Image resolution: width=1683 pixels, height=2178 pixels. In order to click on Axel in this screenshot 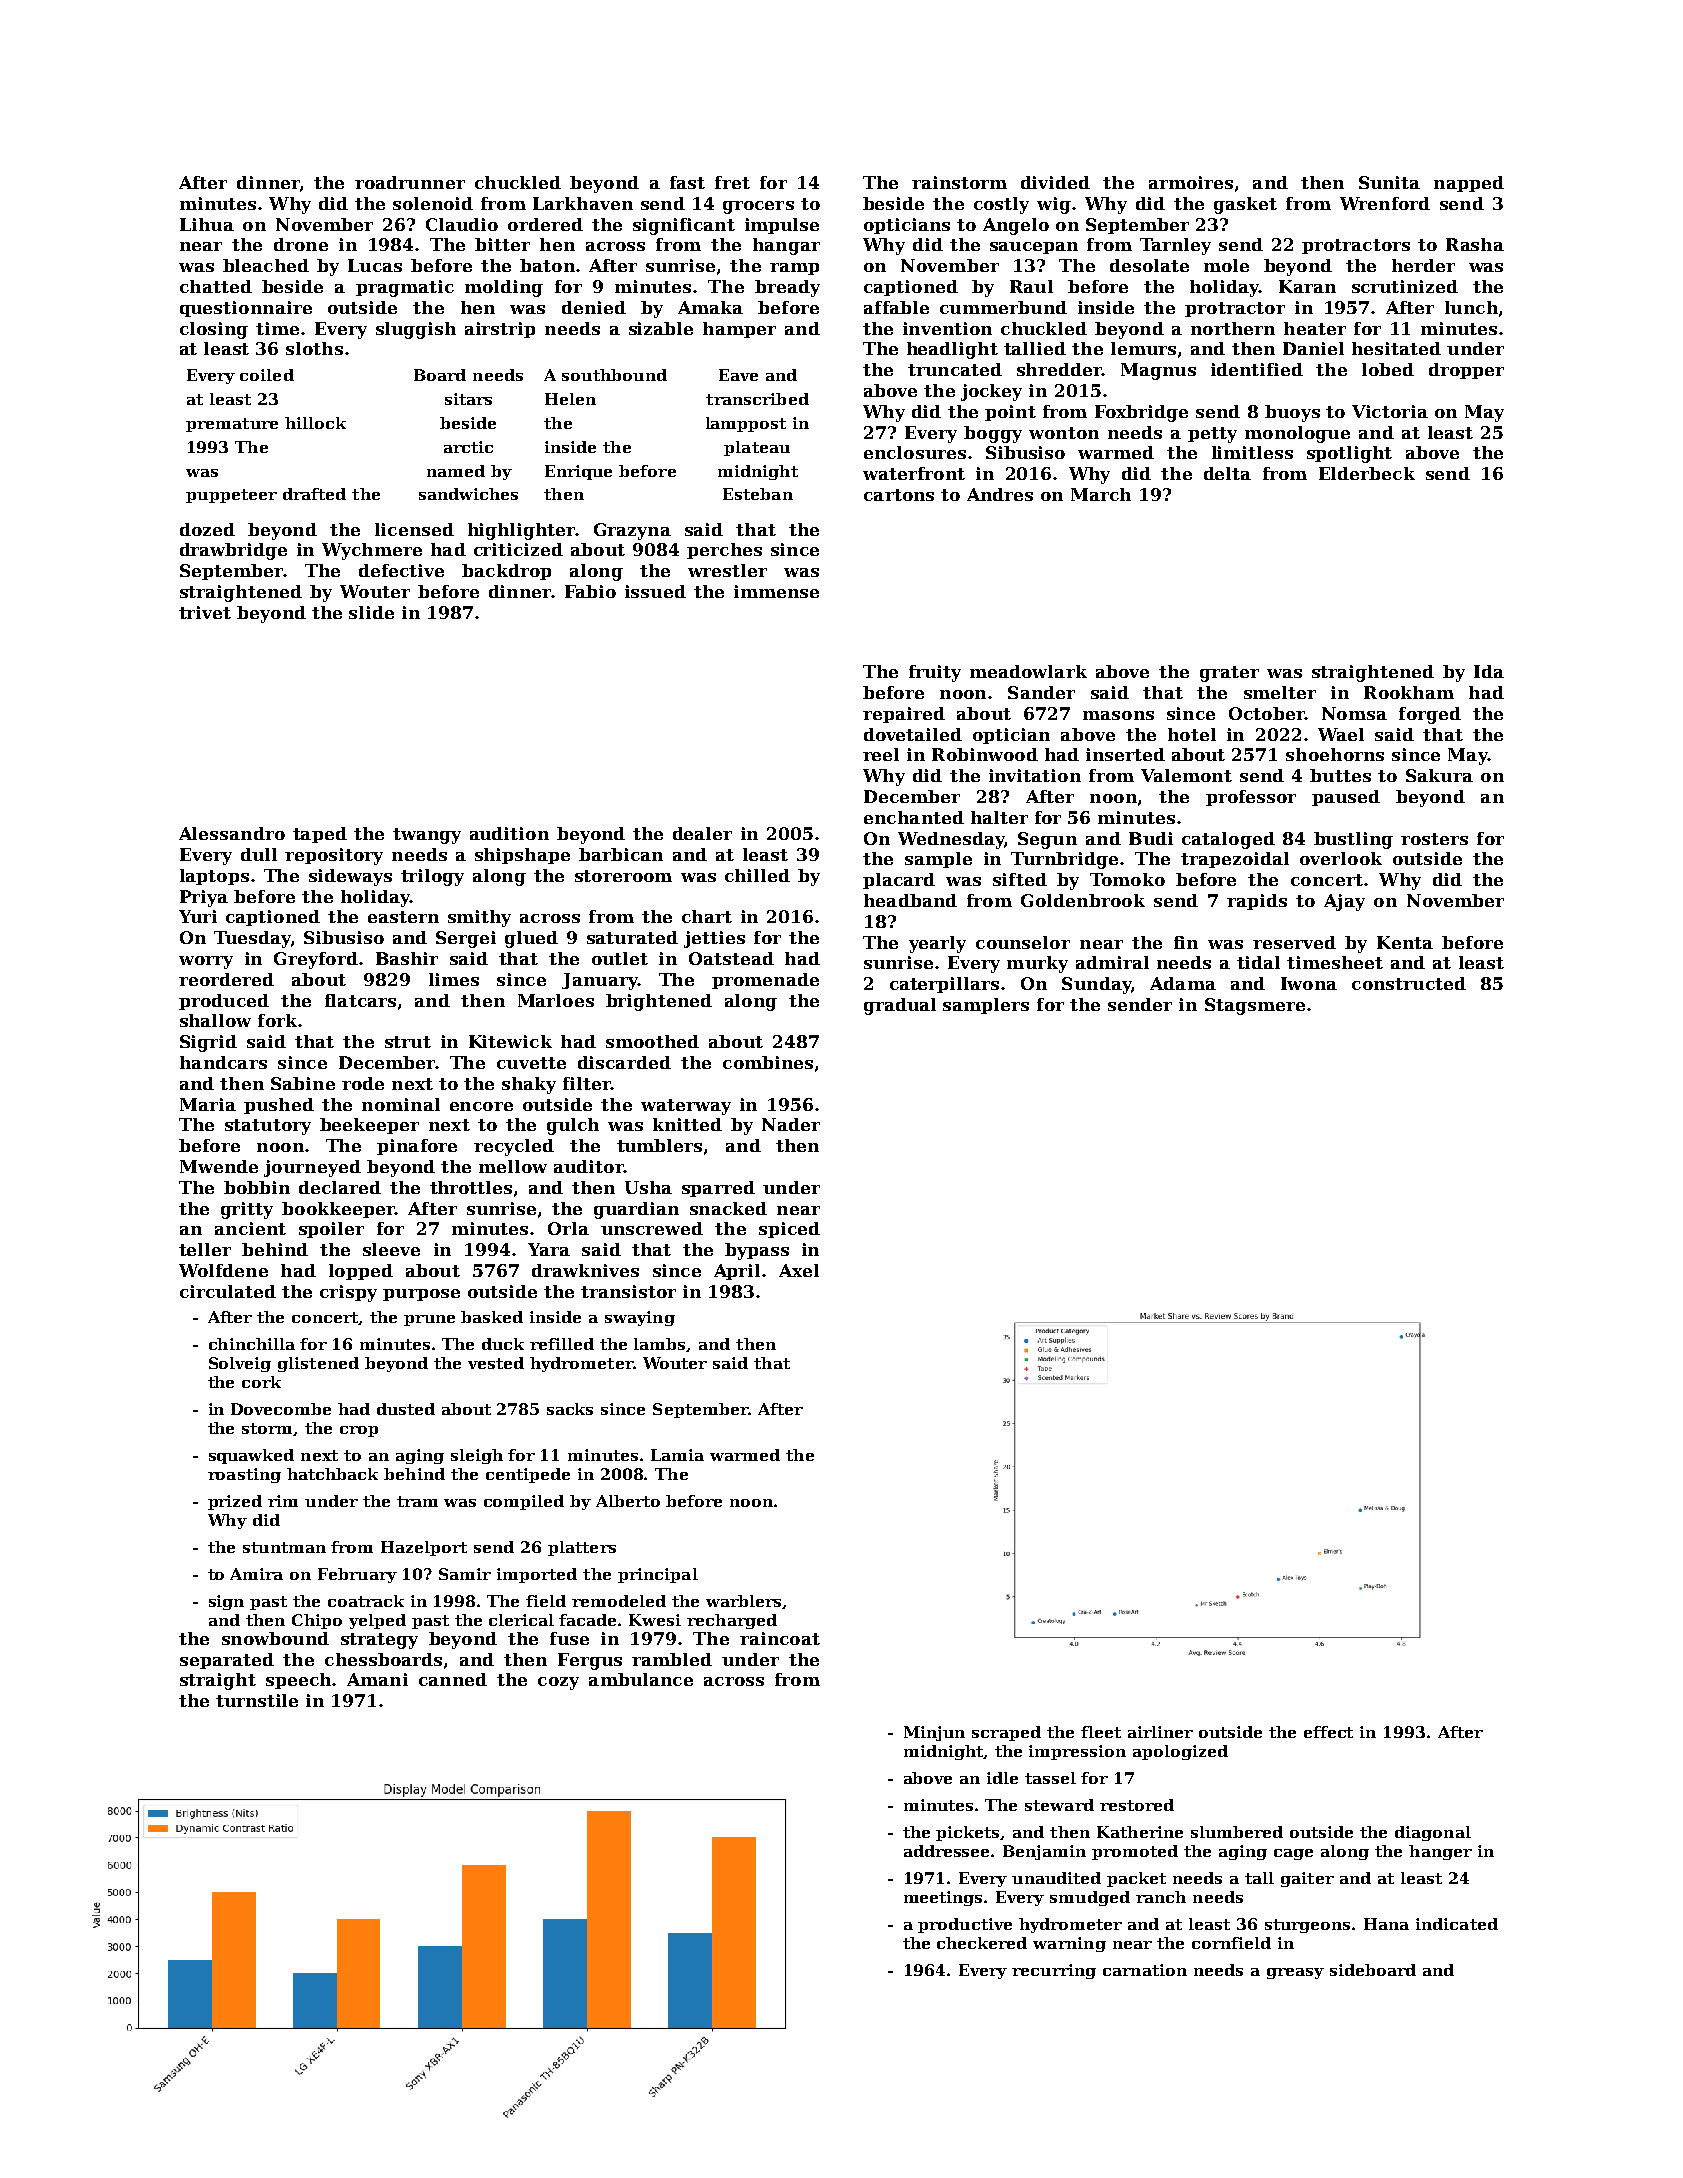, I will do `click(799, 1270)`.
